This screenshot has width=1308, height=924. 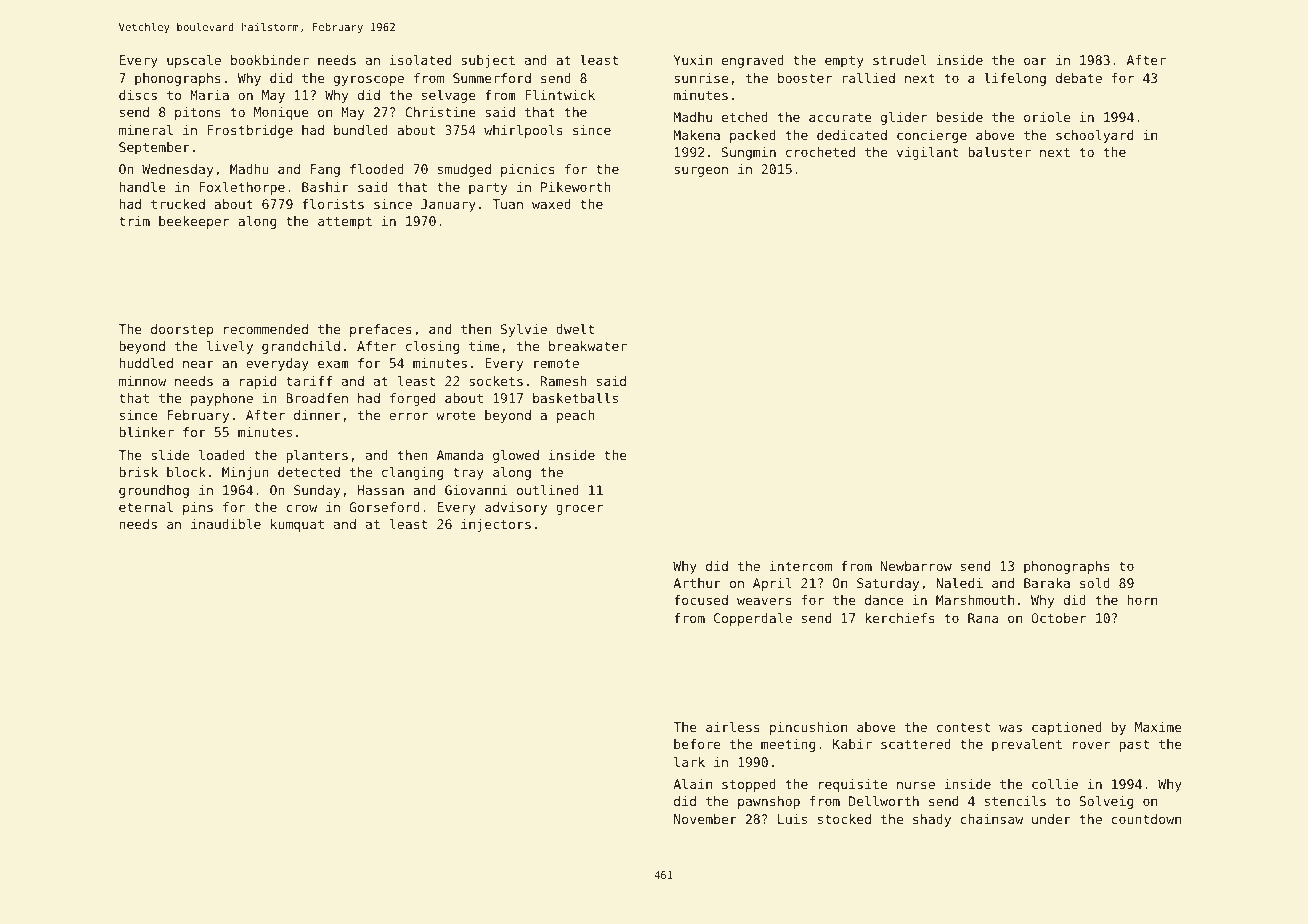 What do you see at coordinates (226, 524) in the screenshot?
I see `inaudible` at bounding box center [226, 524].
